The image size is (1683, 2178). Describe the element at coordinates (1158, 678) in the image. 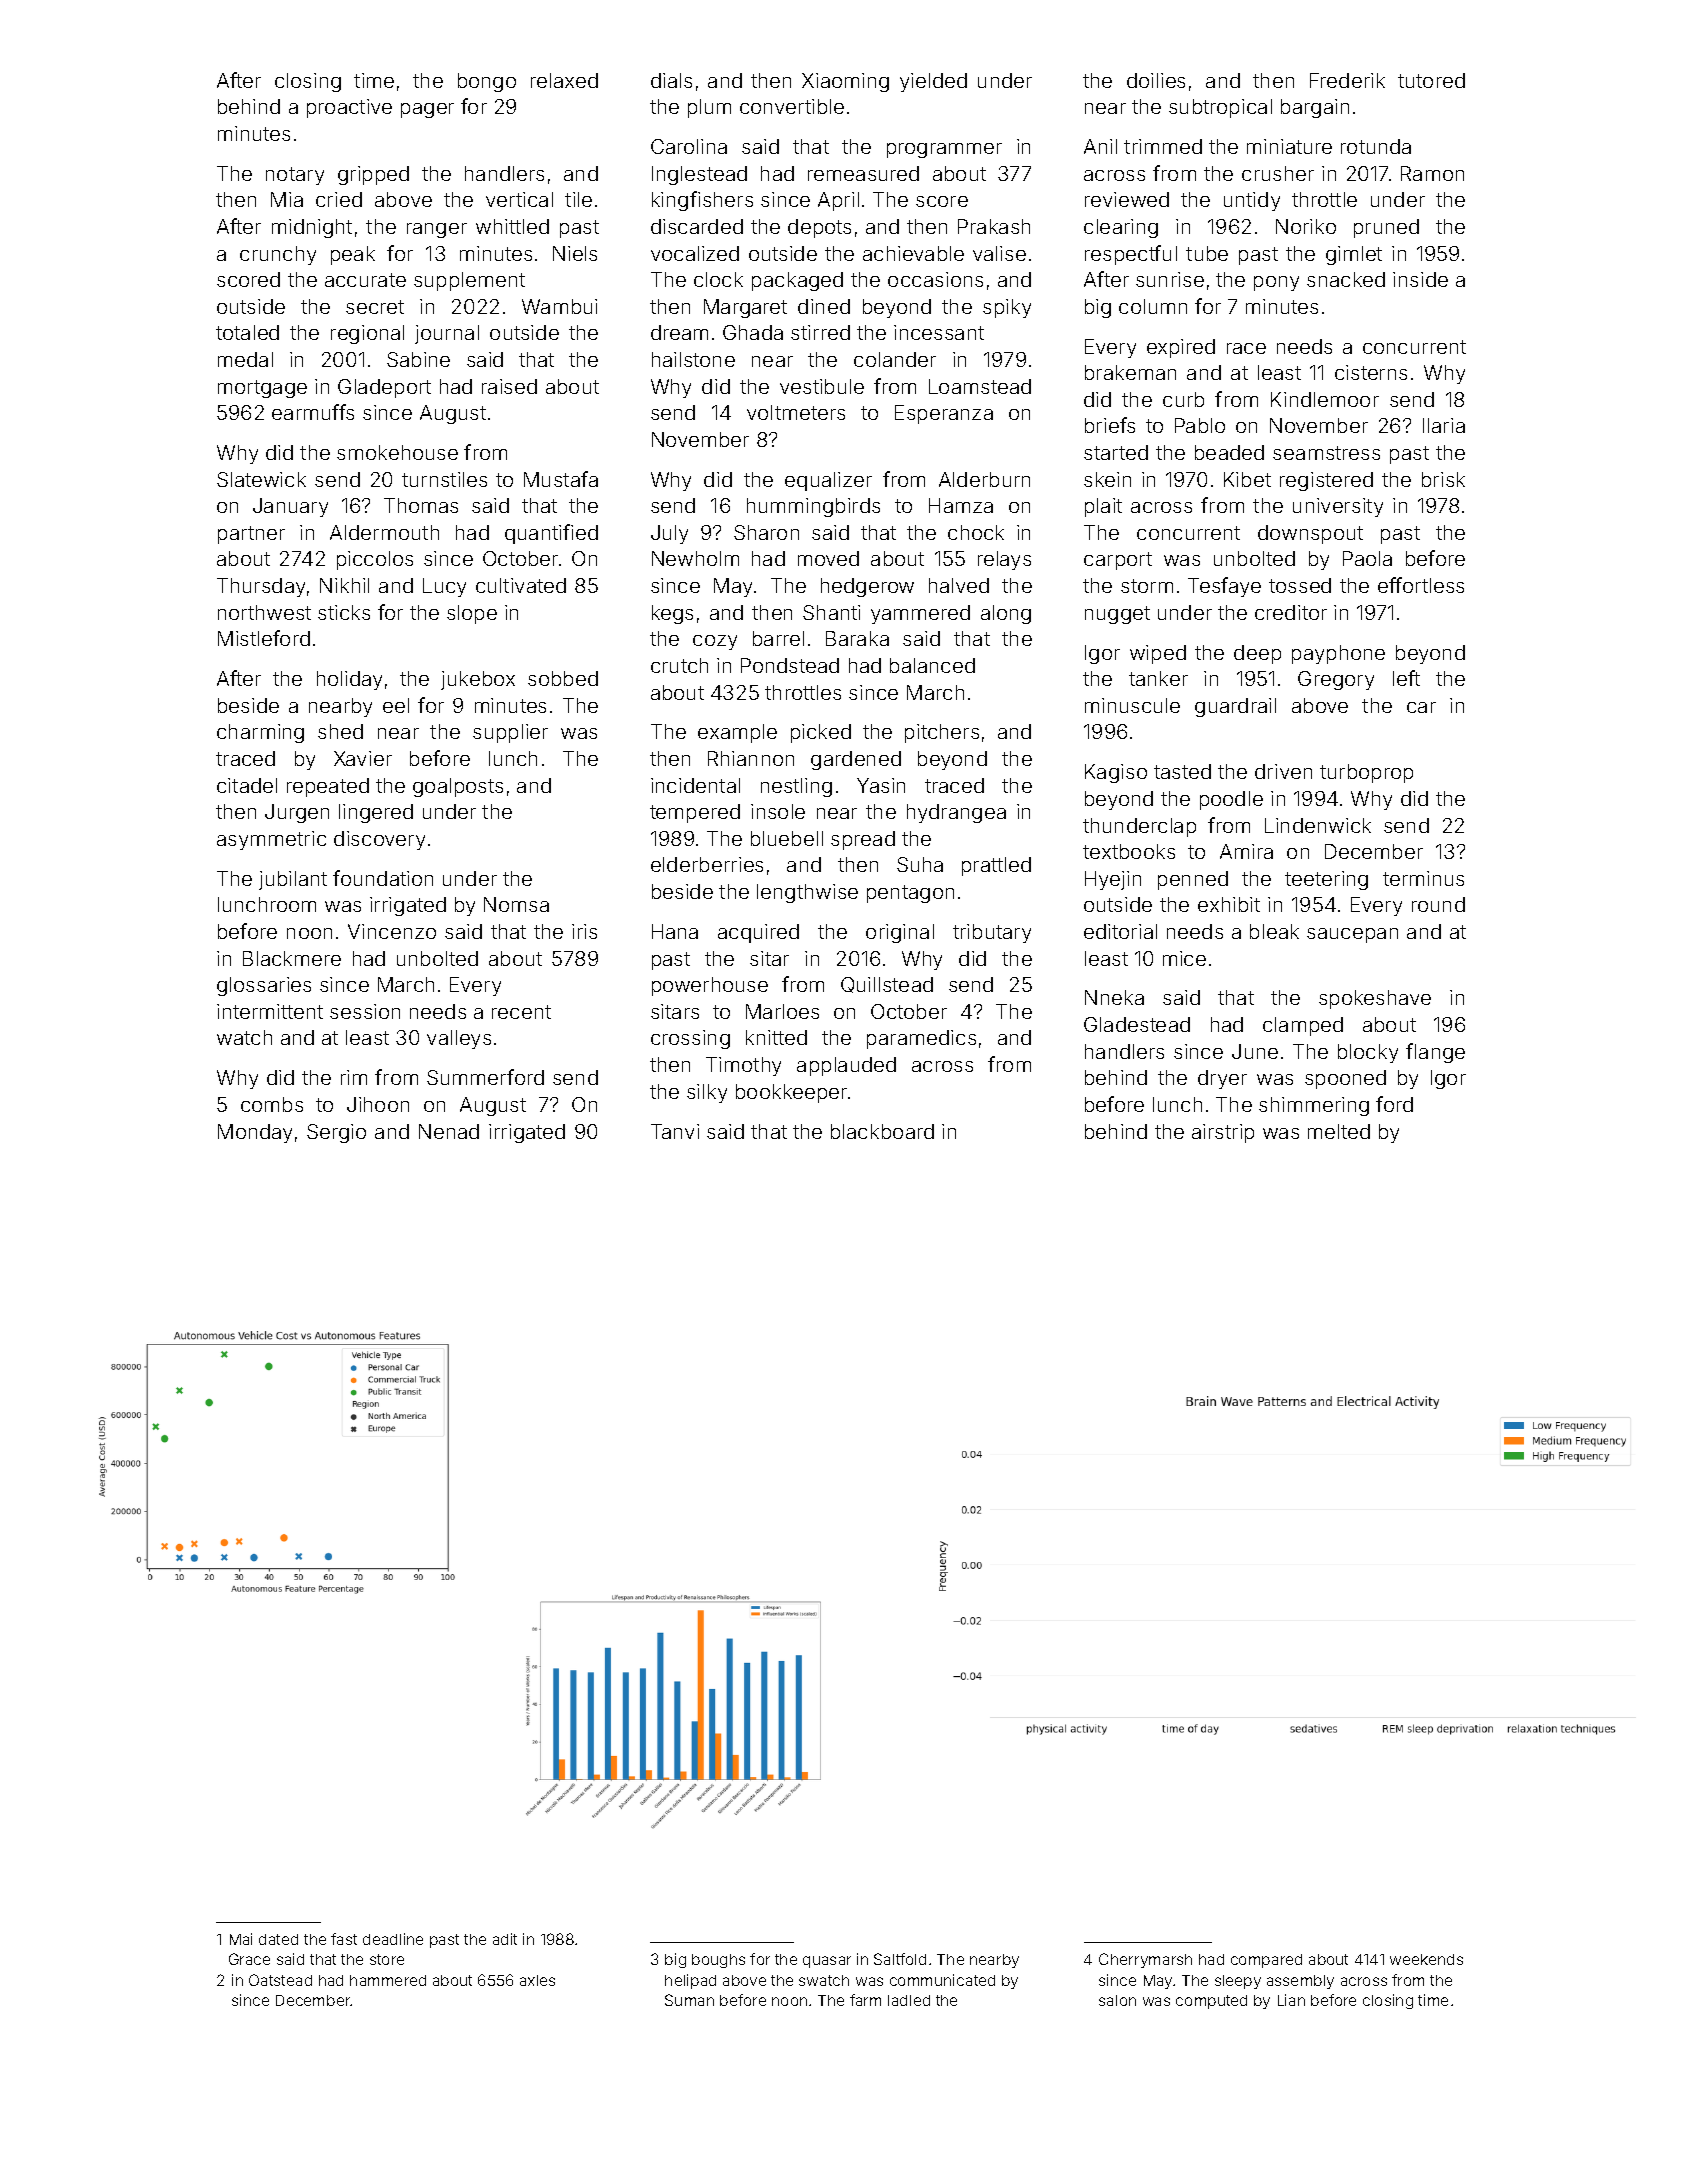

I see `tanker` at that location.
